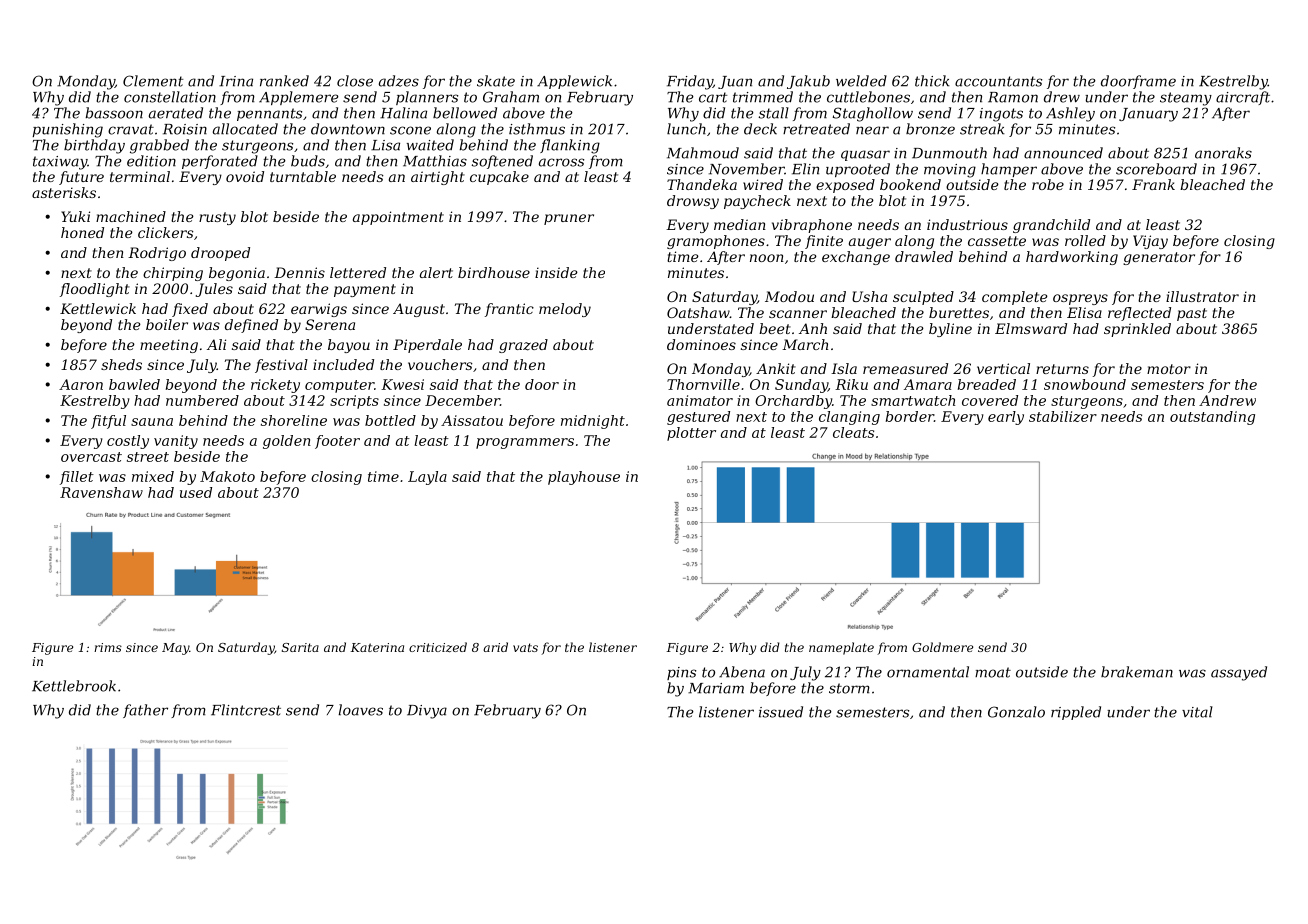  Describe the element at coordinates (1223, 153) in the document. I see `anoraks` at that location.
